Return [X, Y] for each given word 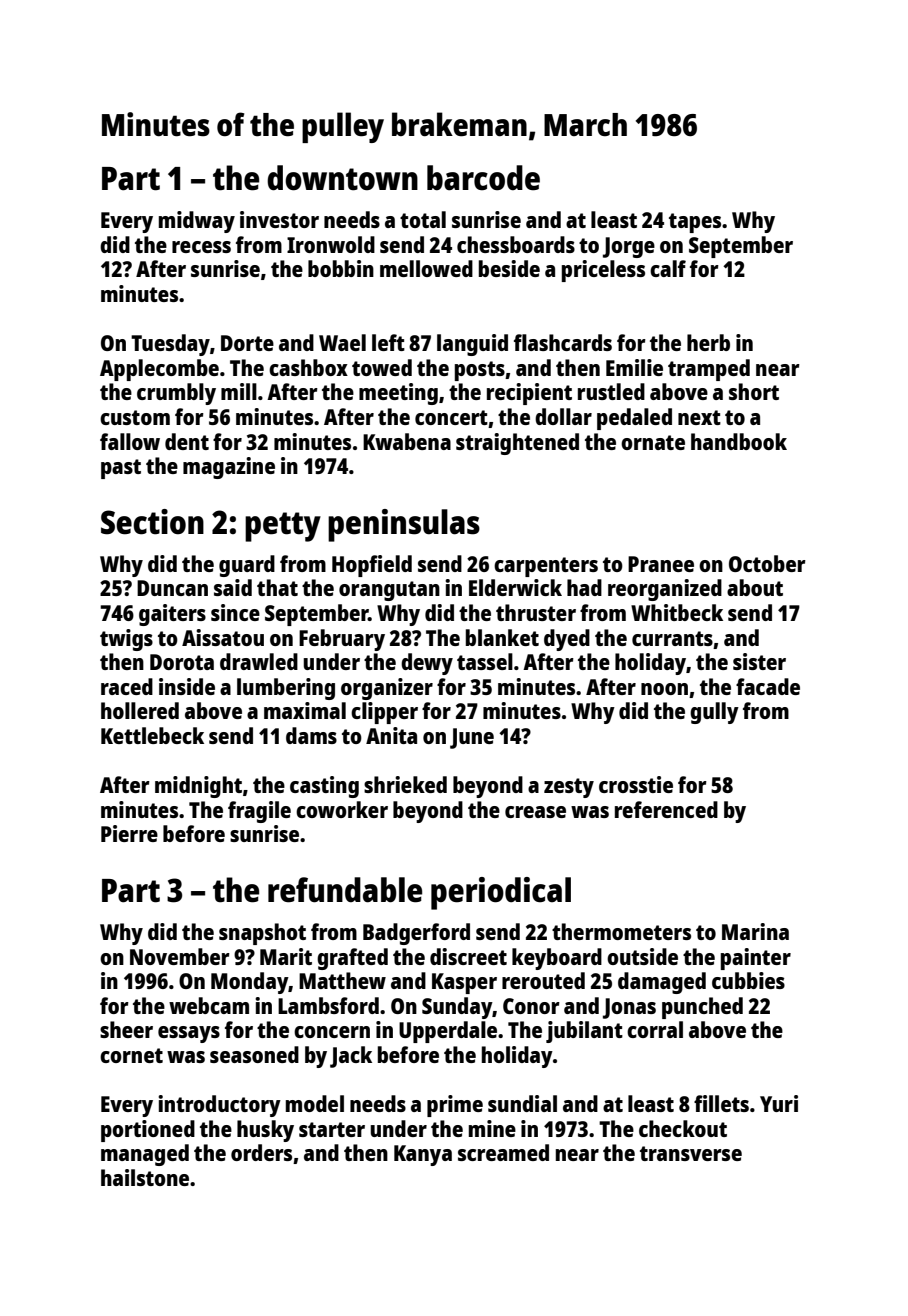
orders [261, 1152]
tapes [695, 223]
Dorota [182, 662]
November [180, 956]
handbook [739, 441]
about [755, 587]
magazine [229, 468]
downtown [342, 178]
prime [455, 1106]
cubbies [748, 980]
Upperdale [448, 1032]
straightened [517, 444]
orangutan [389, 591]
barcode [483, 178]
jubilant [584, 1032]
